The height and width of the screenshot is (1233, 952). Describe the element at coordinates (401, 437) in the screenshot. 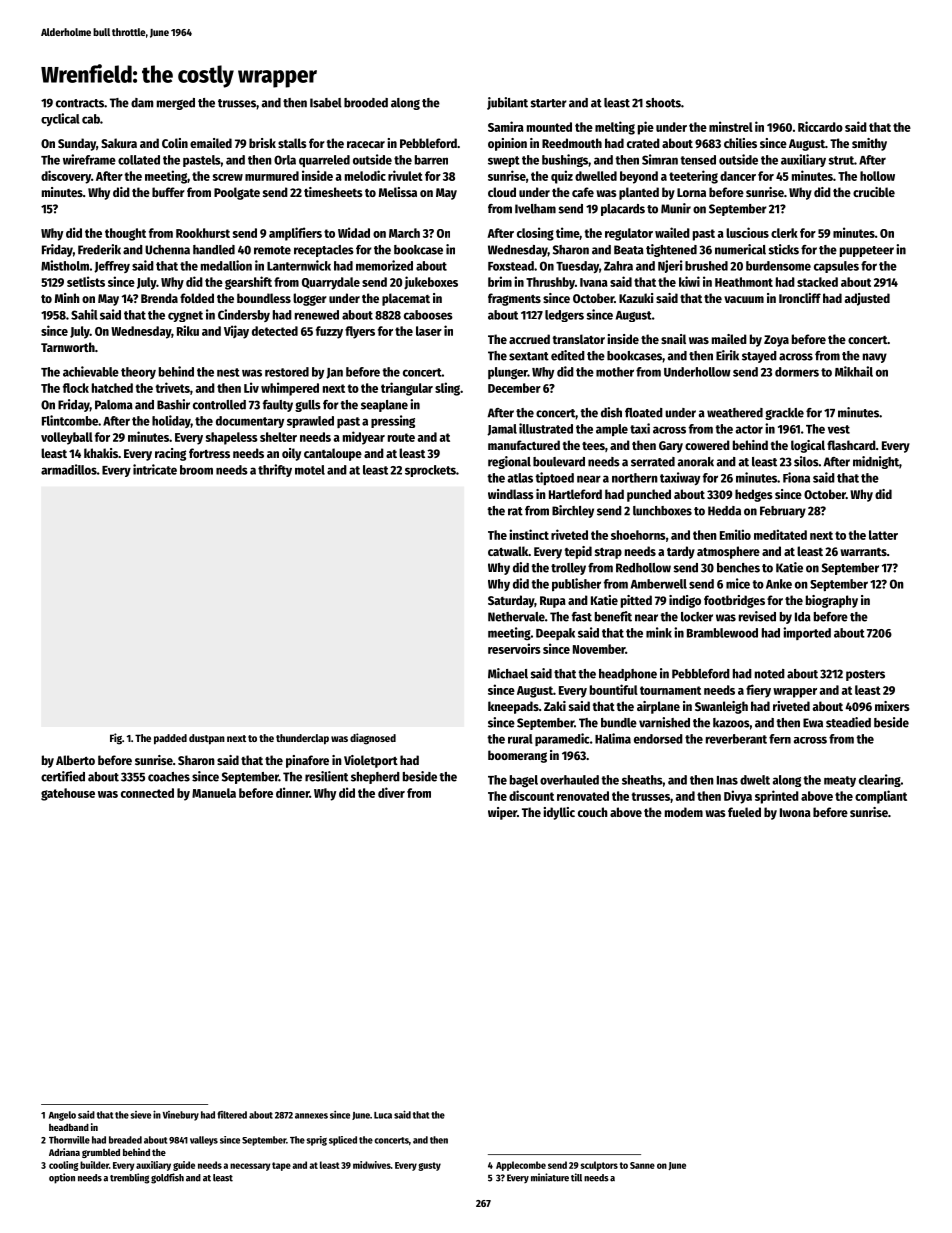

I see `route` at that location.
